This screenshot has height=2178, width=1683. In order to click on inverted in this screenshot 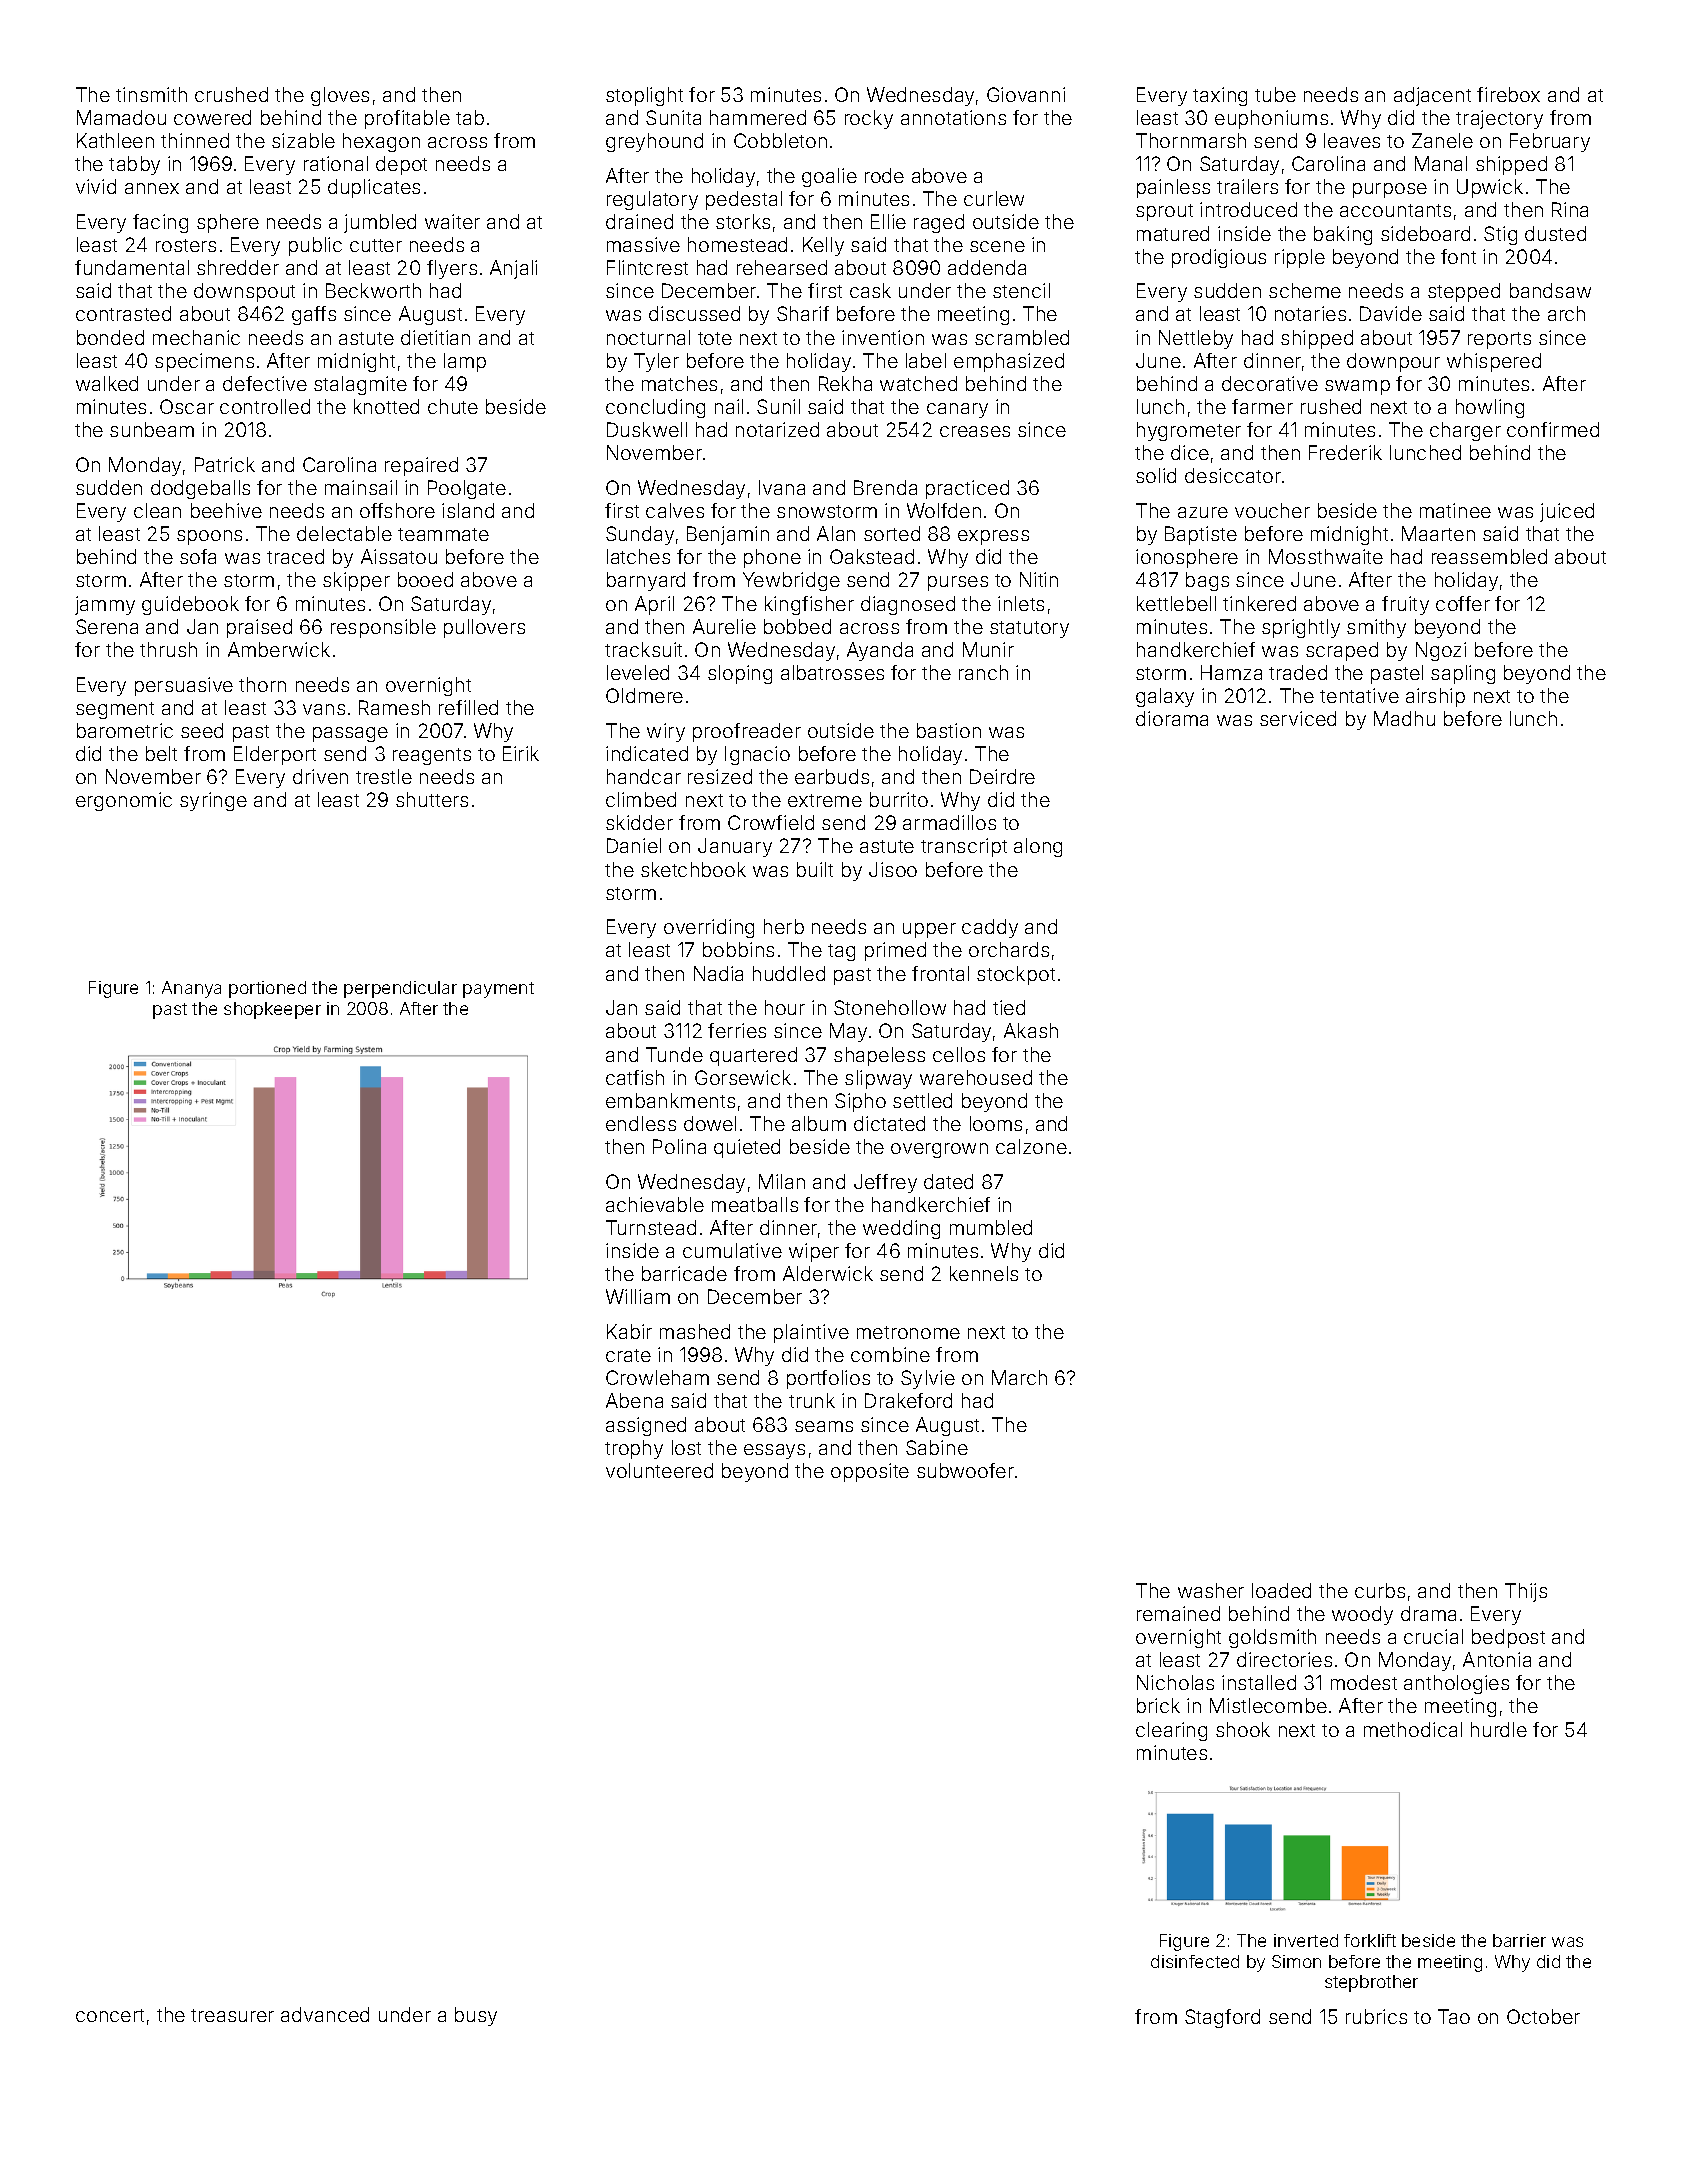, I will do `click(1306, 1940)`.
